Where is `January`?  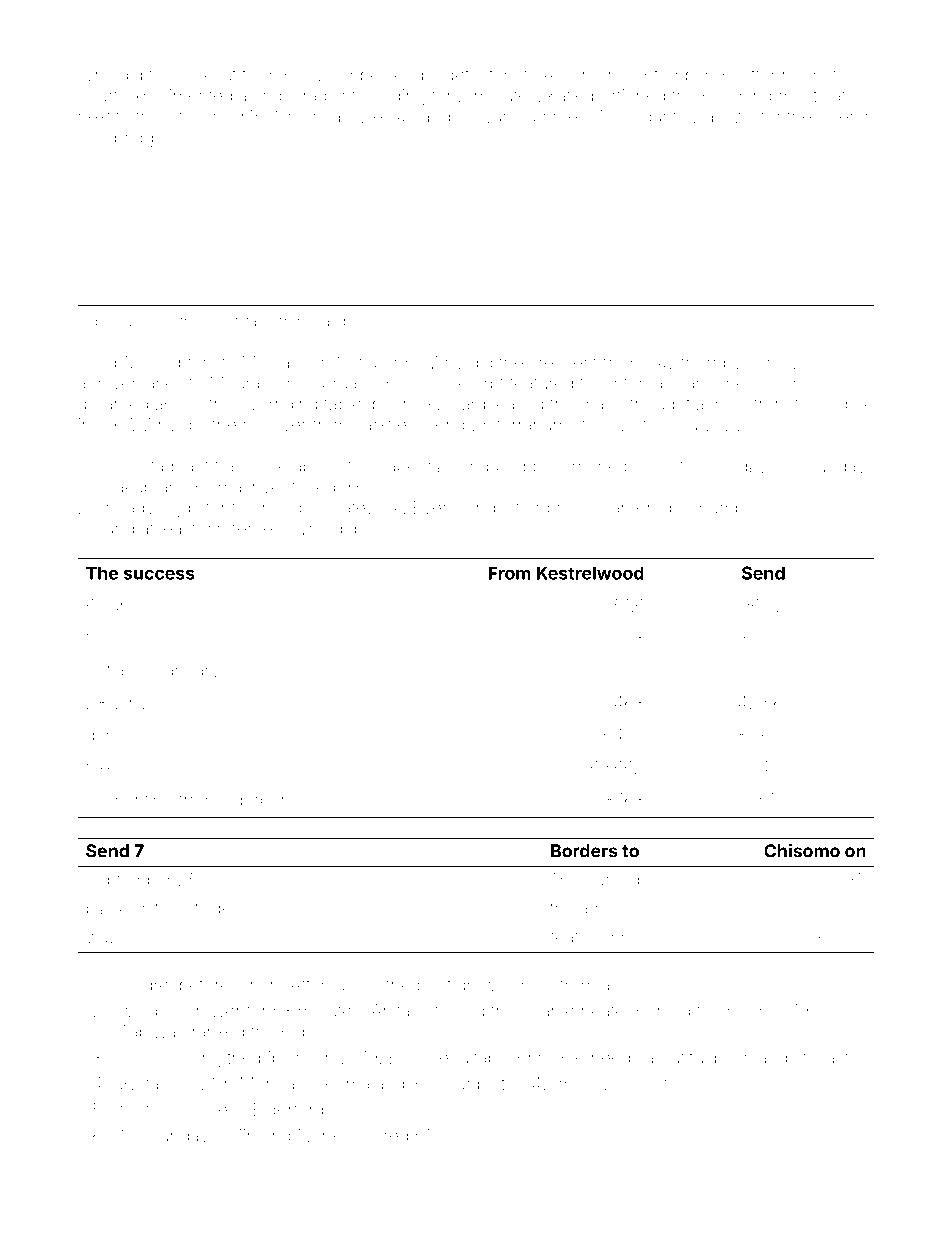 January is located at coordinates (187, 672).
